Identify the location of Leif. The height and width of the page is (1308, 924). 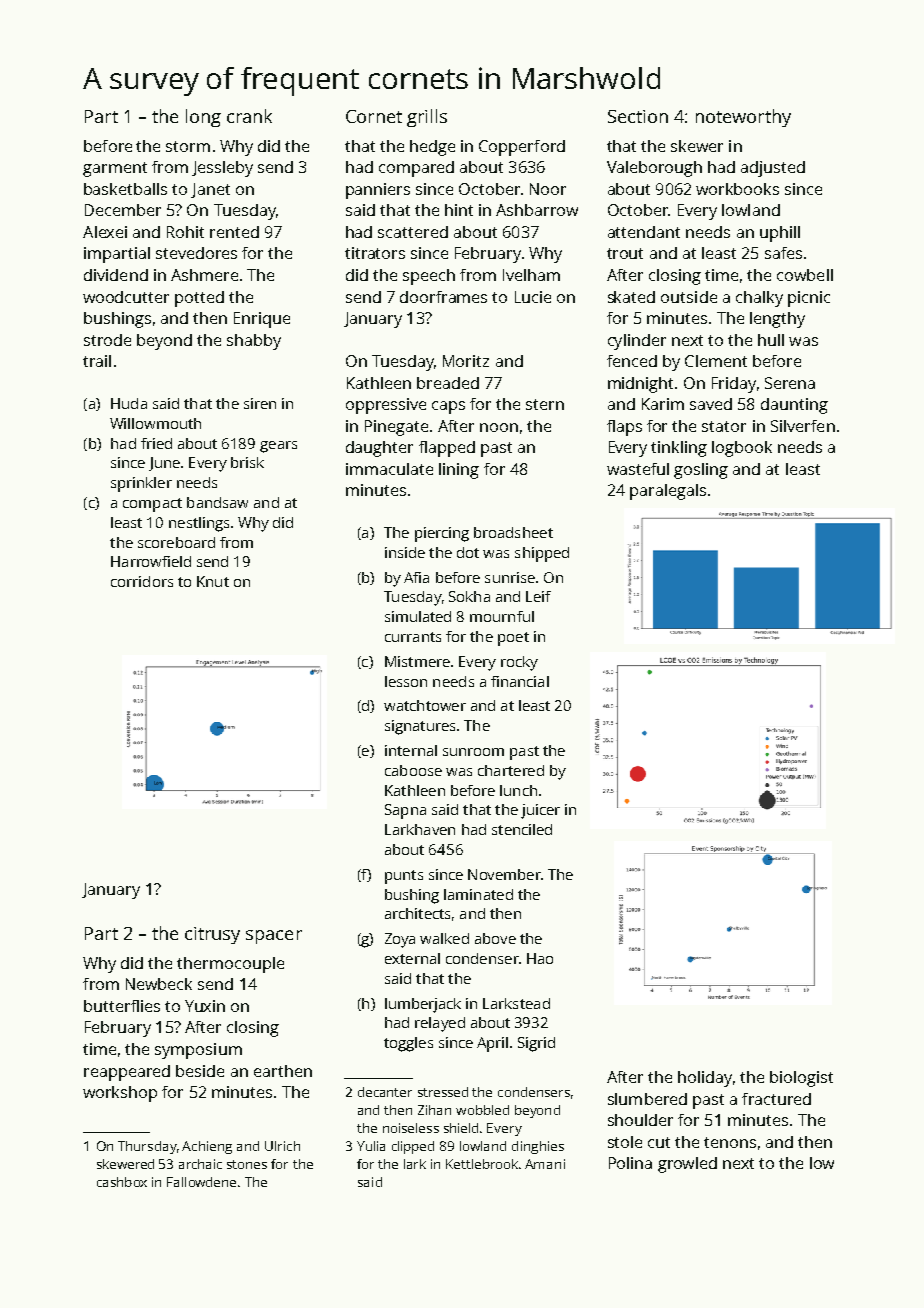
(538, 596).
